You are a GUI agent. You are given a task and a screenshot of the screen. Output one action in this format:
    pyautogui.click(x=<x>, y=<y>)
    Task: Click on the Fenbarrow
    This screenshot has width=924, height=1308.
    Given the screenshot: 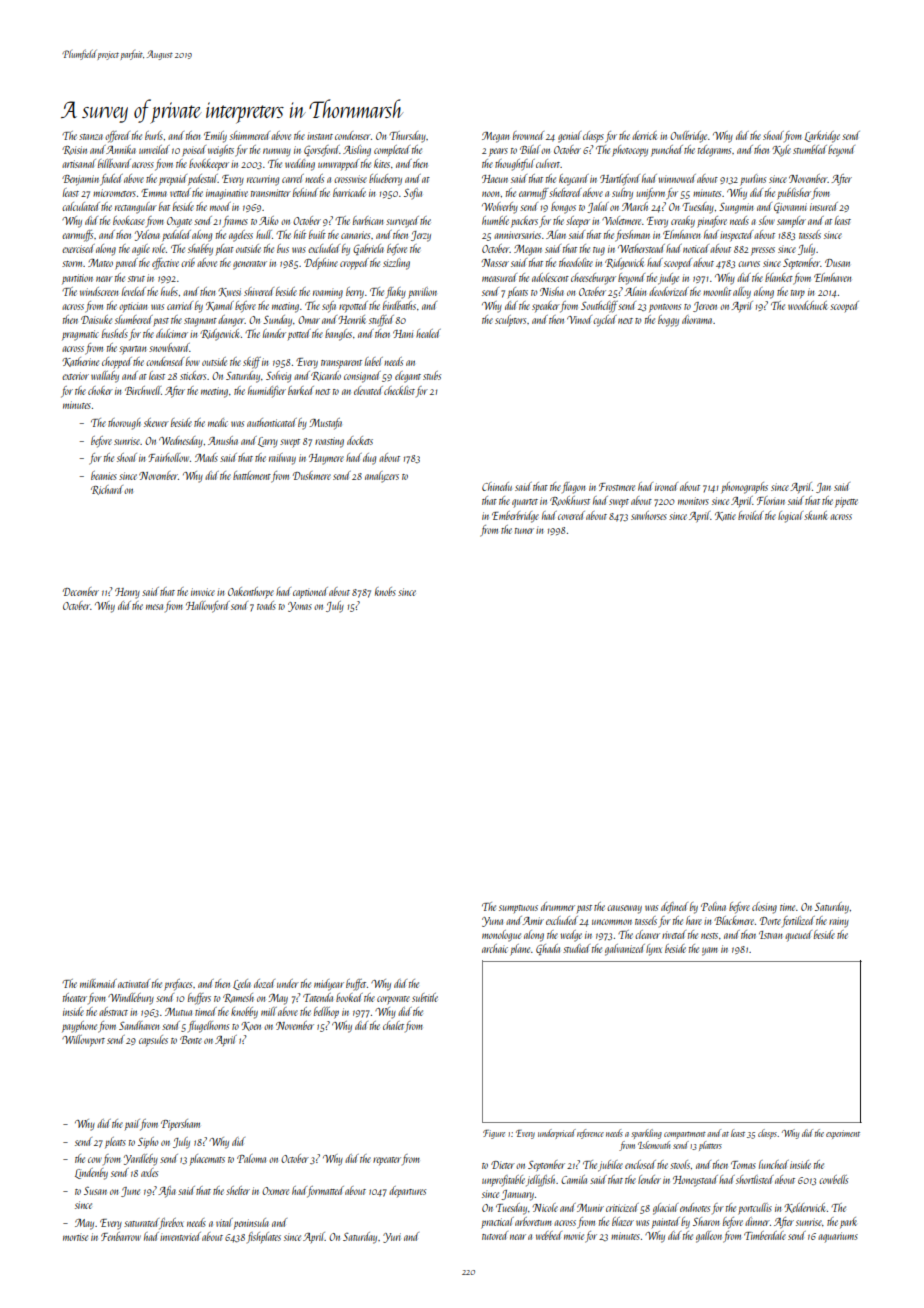 What is the action you would take?
    pyautogui.click(x=121, y=1236)
